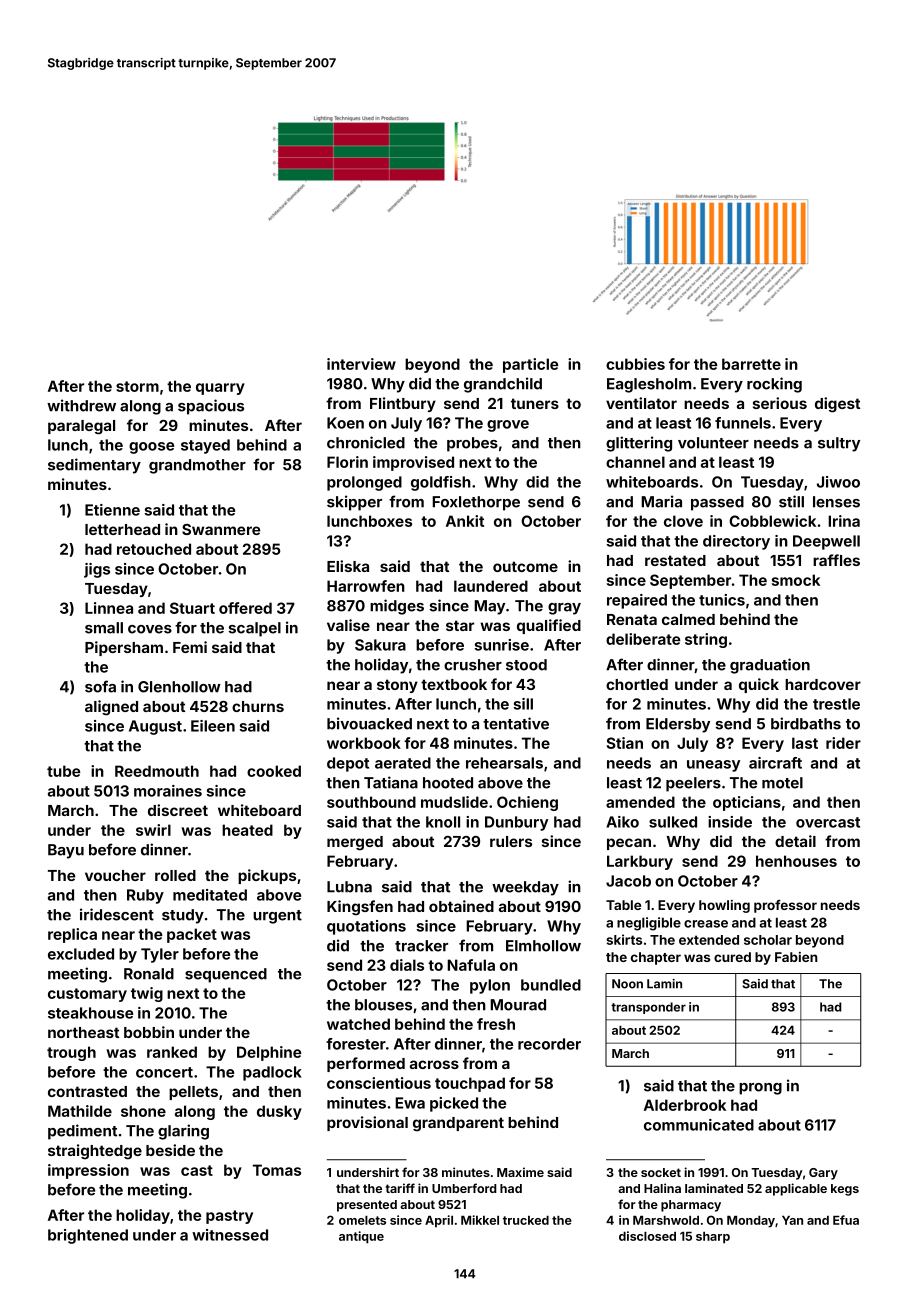  Describe the element at coordinates (480, 1220) in the page. I see `Mikkel` at that location.
